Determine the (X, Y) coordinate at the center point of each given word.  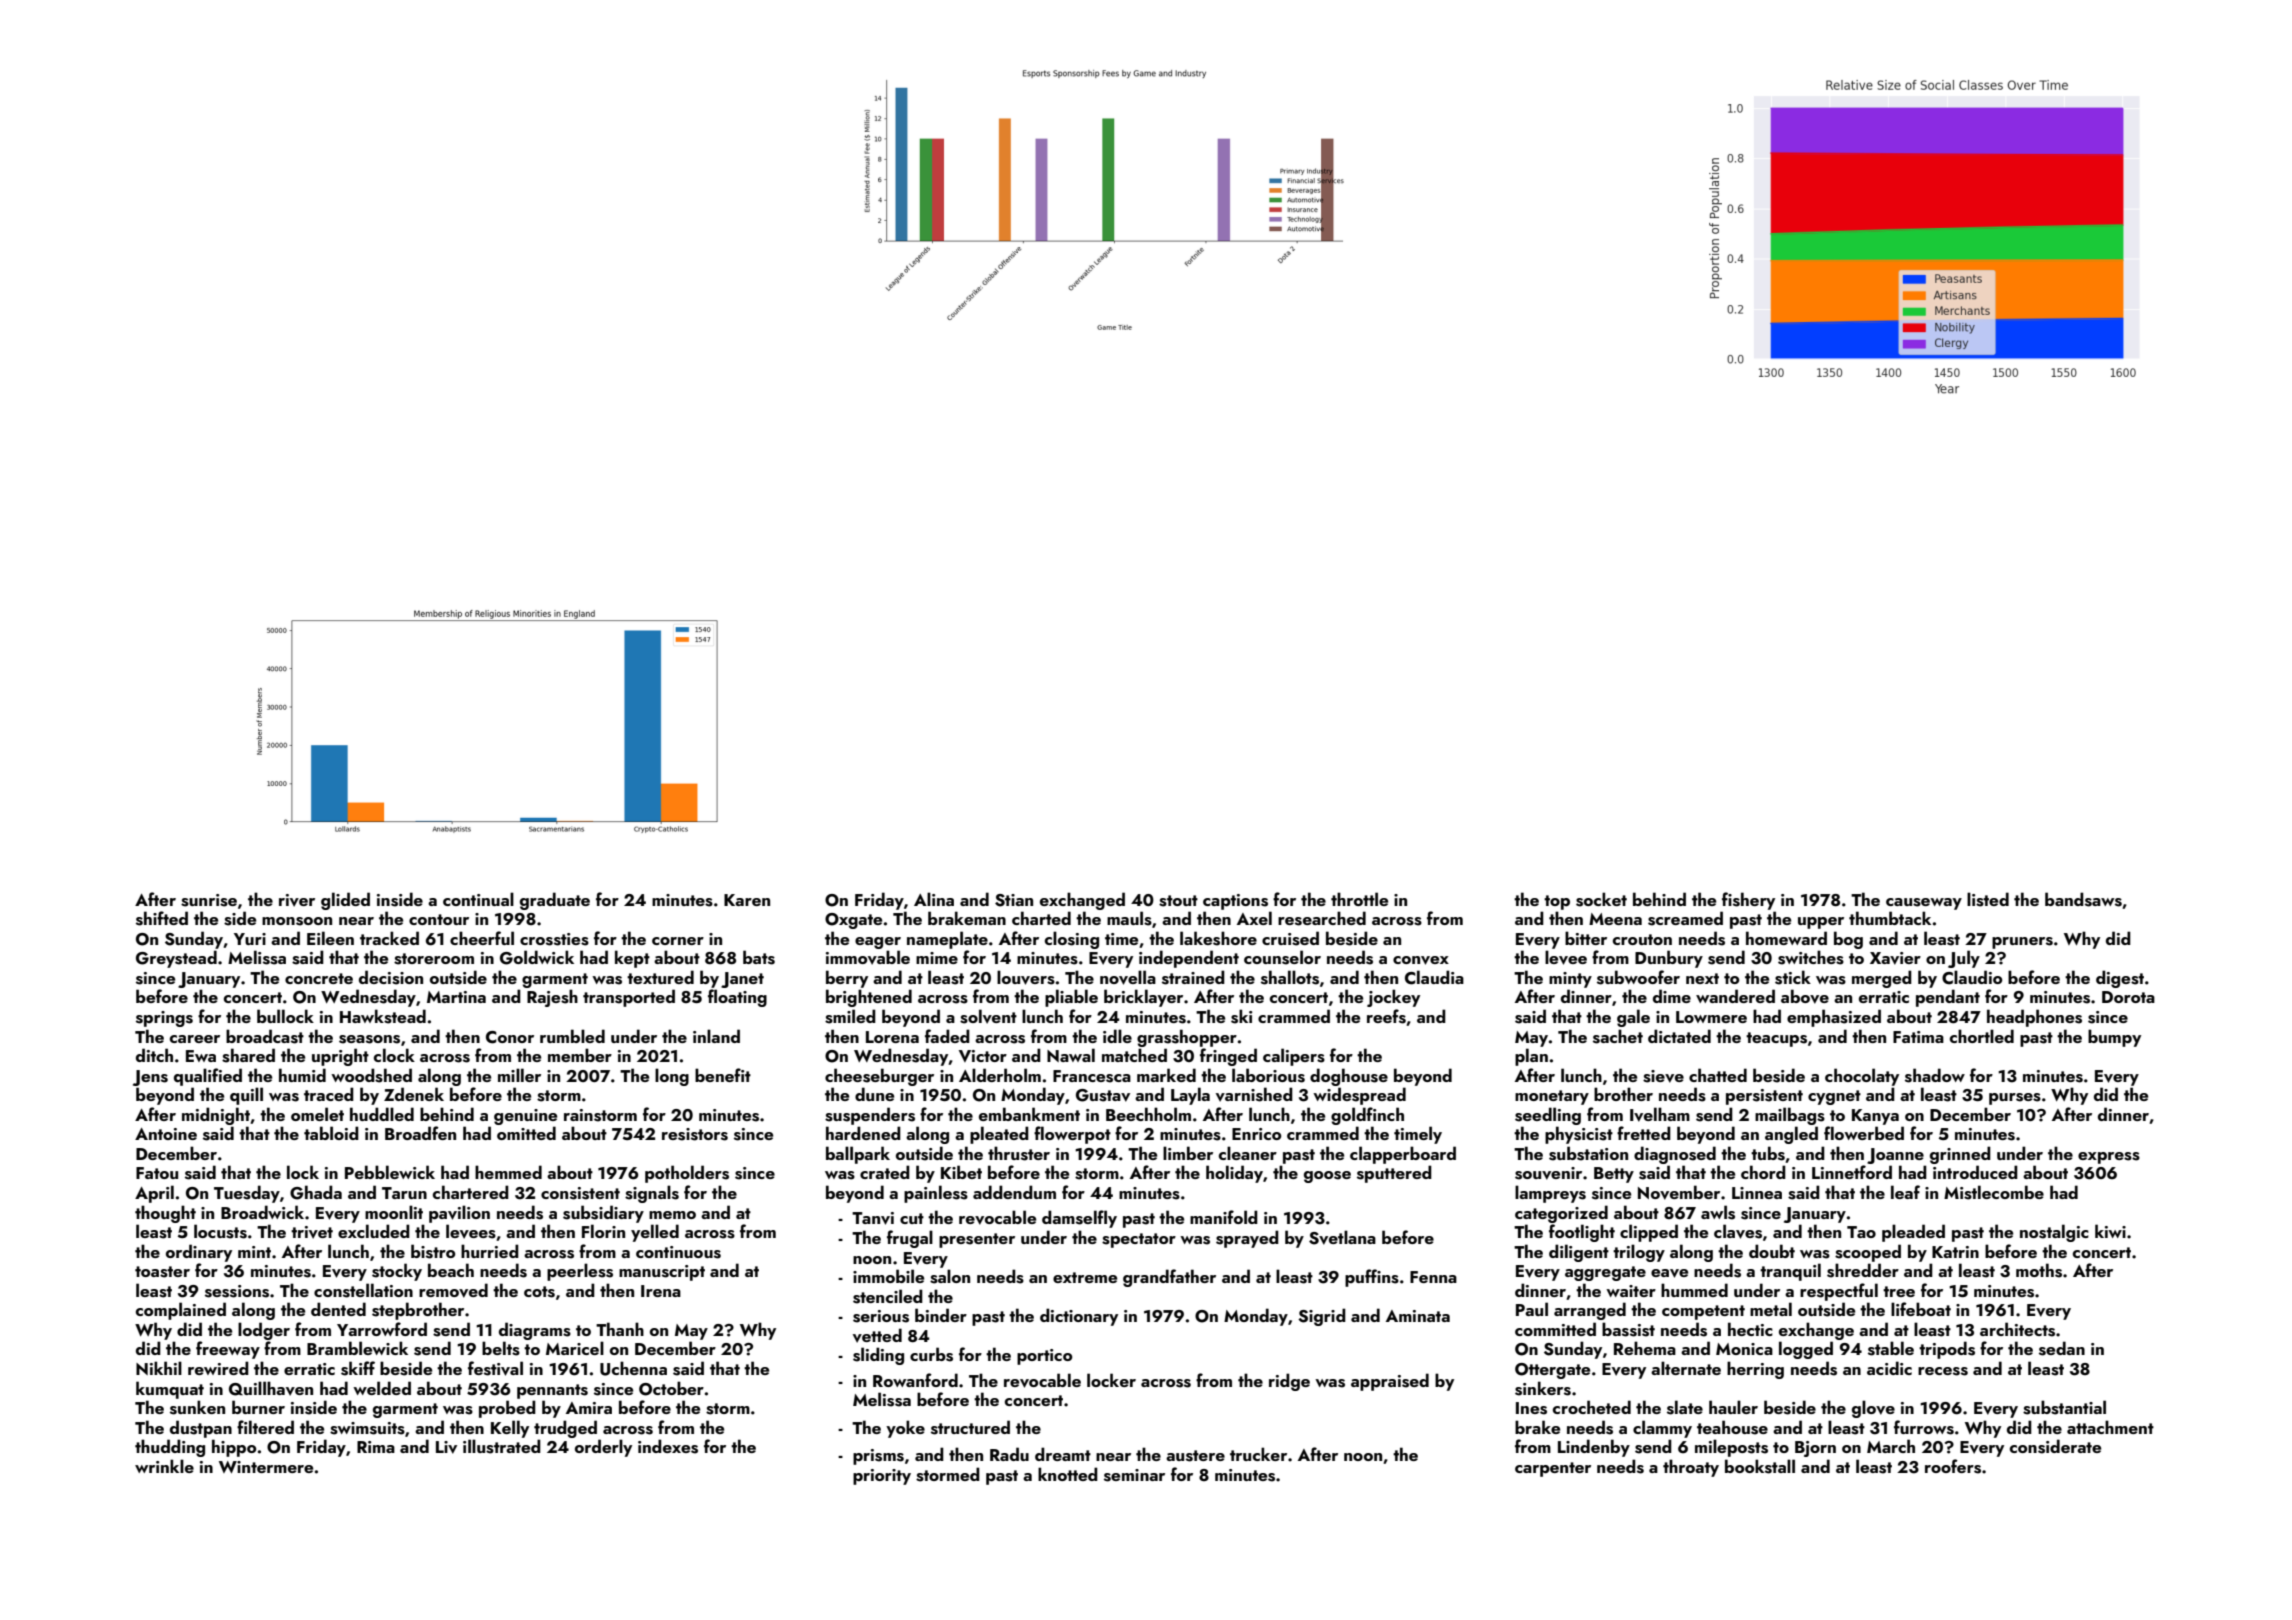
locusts (220, 1231)
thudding (170, 1448)
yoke (905, 1429)
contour (439, 919)
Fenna (1433, 1277)
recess (1943, 1371)
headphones (2034, 1018)
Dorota (2128, 997)
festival (495, 1368)
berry (847, 979)
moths (2039, 1270)
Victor (983, 1056)
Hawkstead (383, 1016)
